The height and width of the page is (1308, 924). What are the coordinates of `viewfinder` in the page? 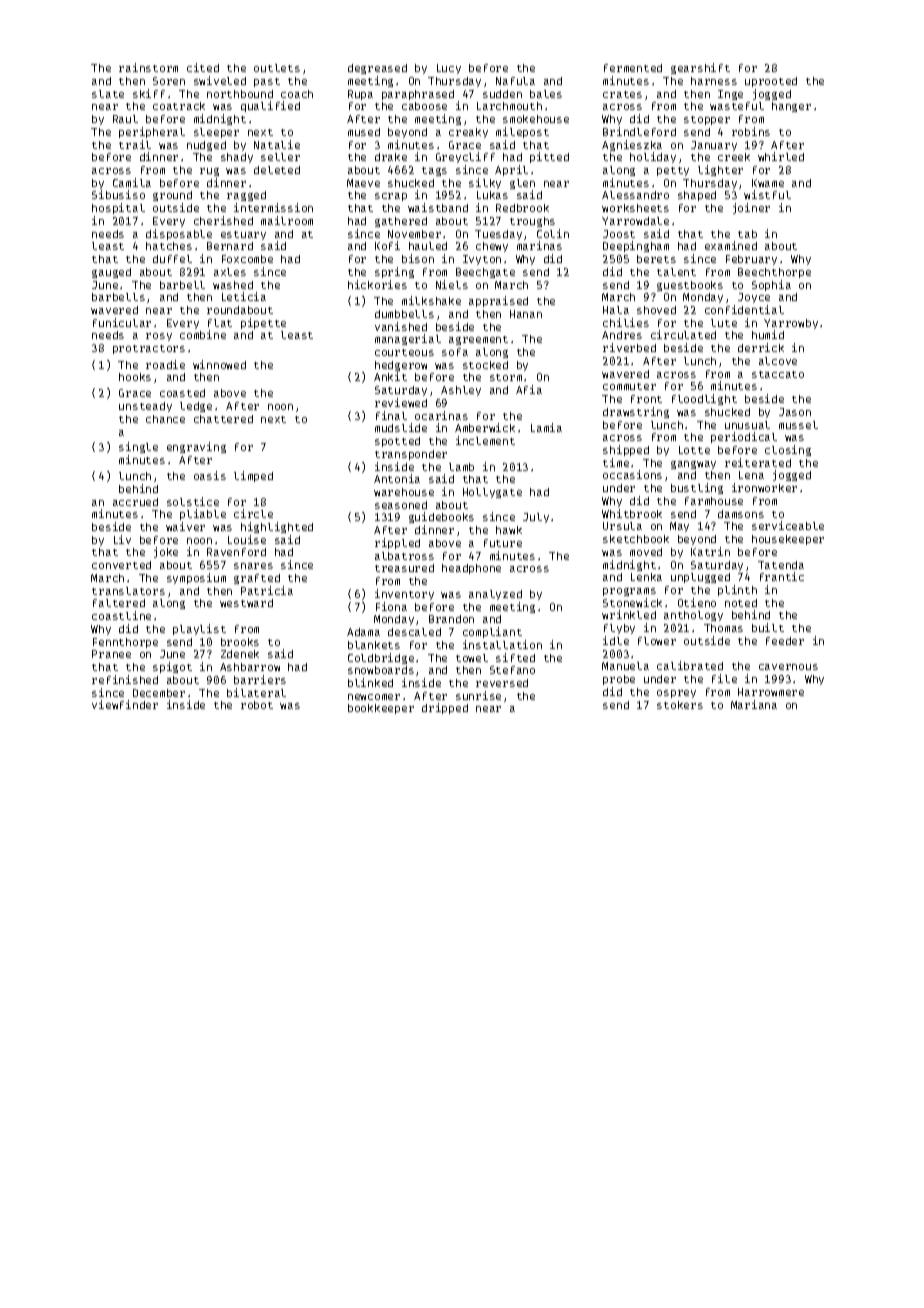 It's located at (125, 704).
